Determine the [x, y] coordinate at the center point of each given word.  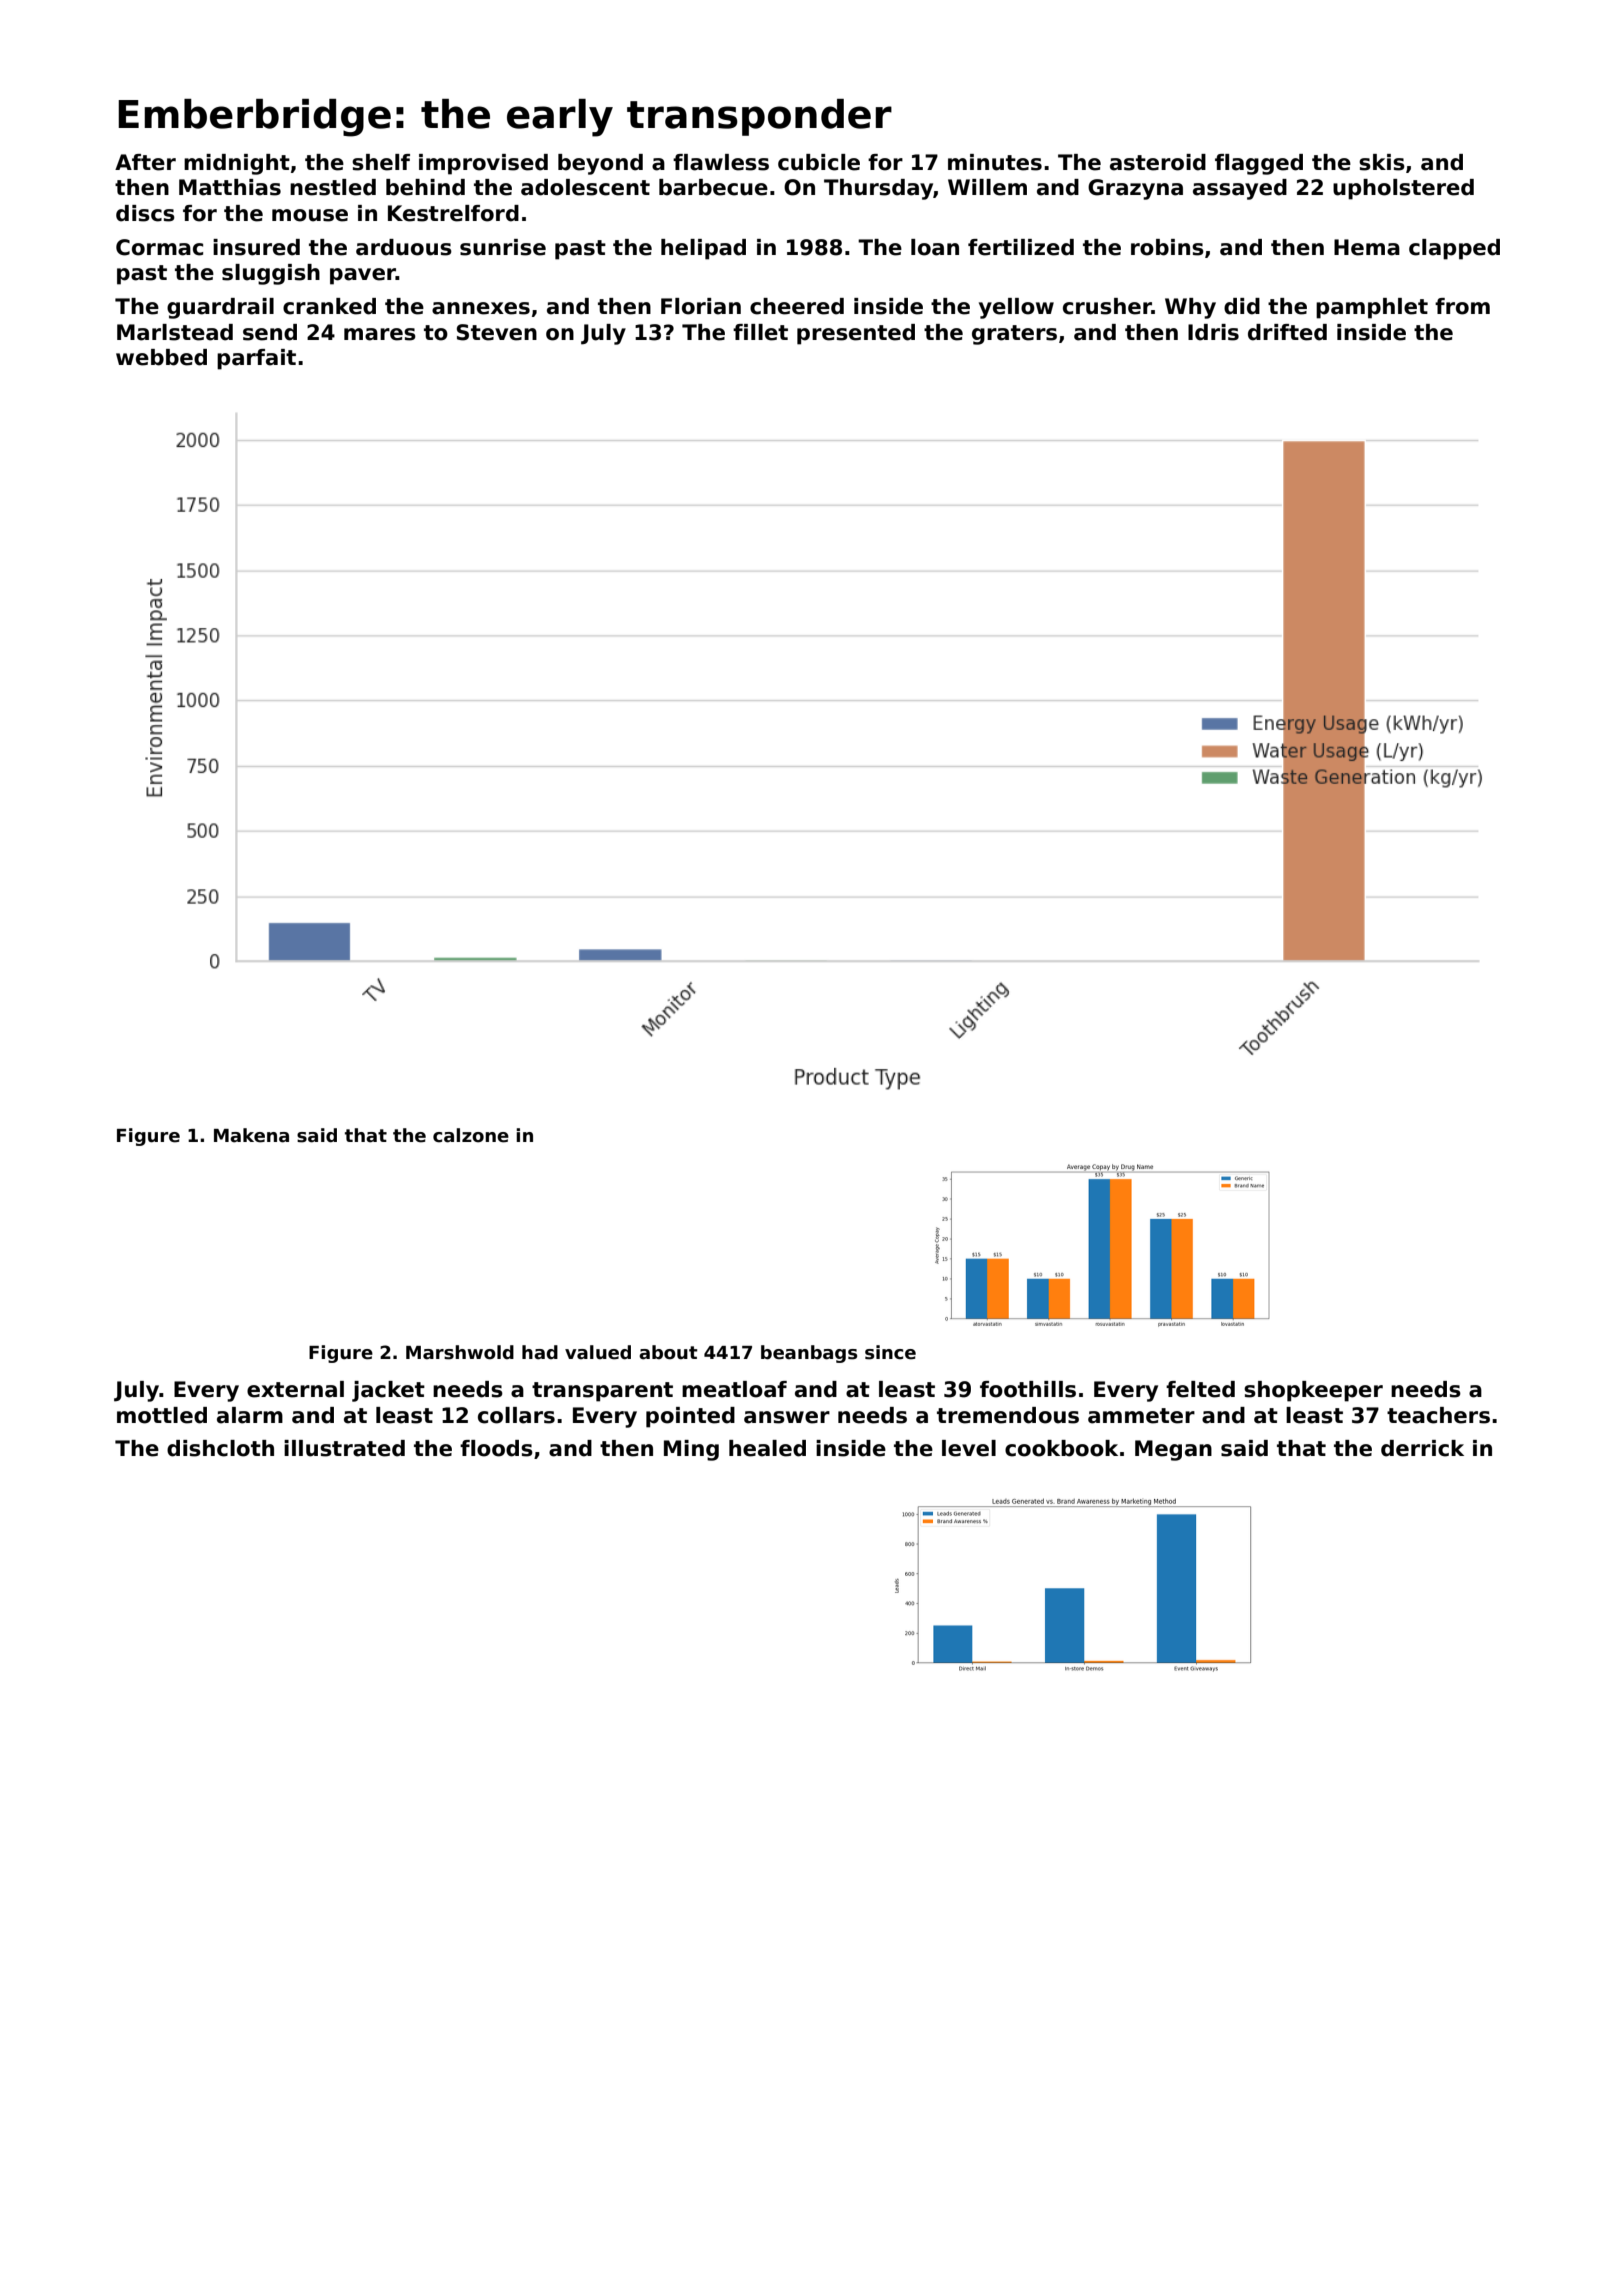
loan [935, 247]
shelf [381, 162]
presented [856, 334]
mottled [162, 1415]
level [969, 1448]
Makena [251, 1135]
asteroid [1158, 162]
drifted [1287, 332]
